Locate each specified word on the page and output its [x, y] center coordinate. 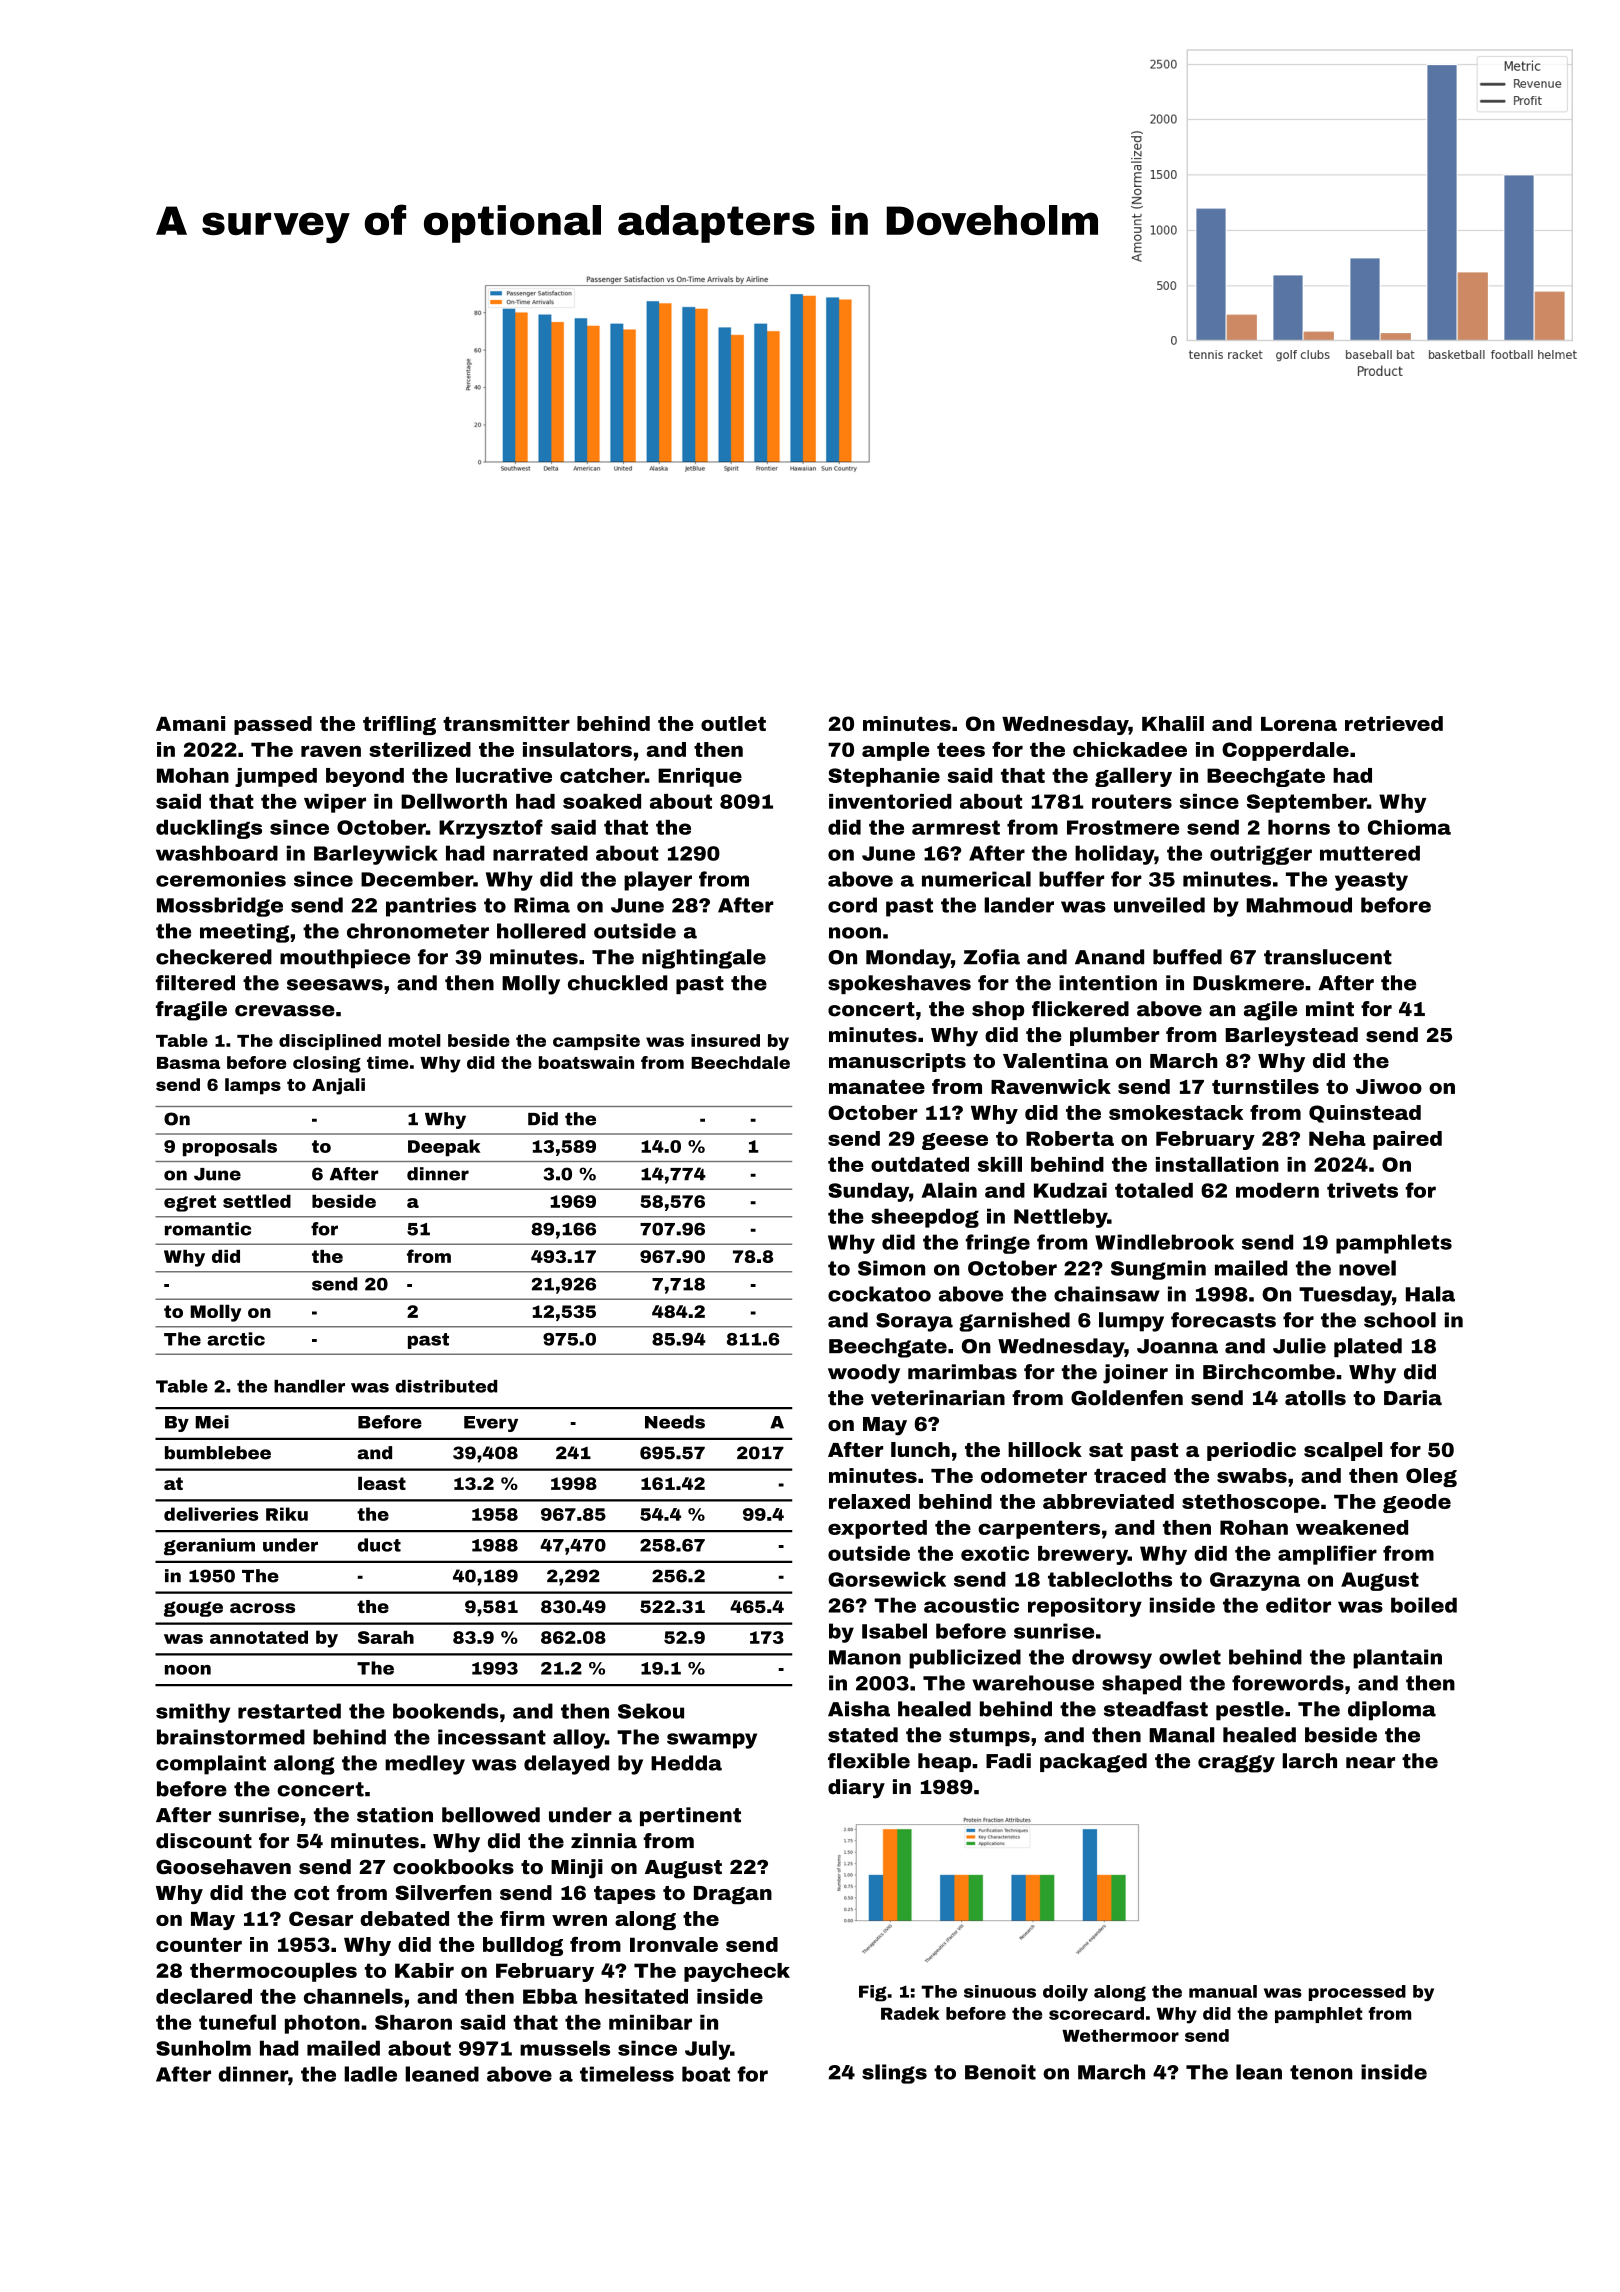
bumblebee [218, 1453]
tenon [1321, 2072]
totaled [1154, 1190]
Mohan [193, 775]
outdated [920, 1164]
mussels [565, 2048]
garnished [1014, 1322]
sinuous [1000, 1991]
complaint [211, 1765]
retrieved [1394, 723]
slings [894, 2074]
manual [1223, 1991]
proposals [230, 1147]
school [1400, 1320]
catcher [602, 775]
